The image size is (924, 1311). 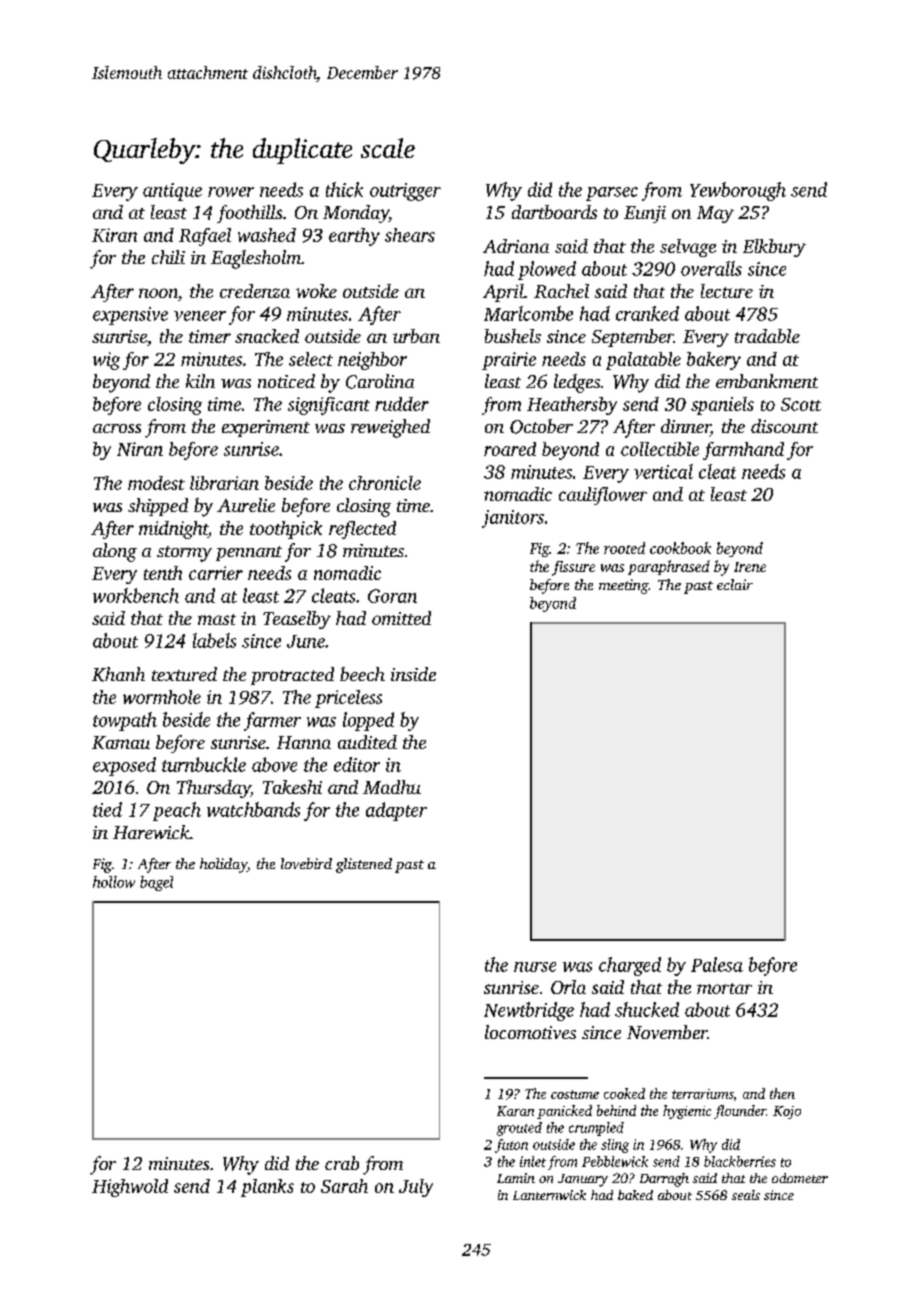 What do you see at coordinates (156, 883) in the page?
I see `bagel` at bounding box center [156, 883].
